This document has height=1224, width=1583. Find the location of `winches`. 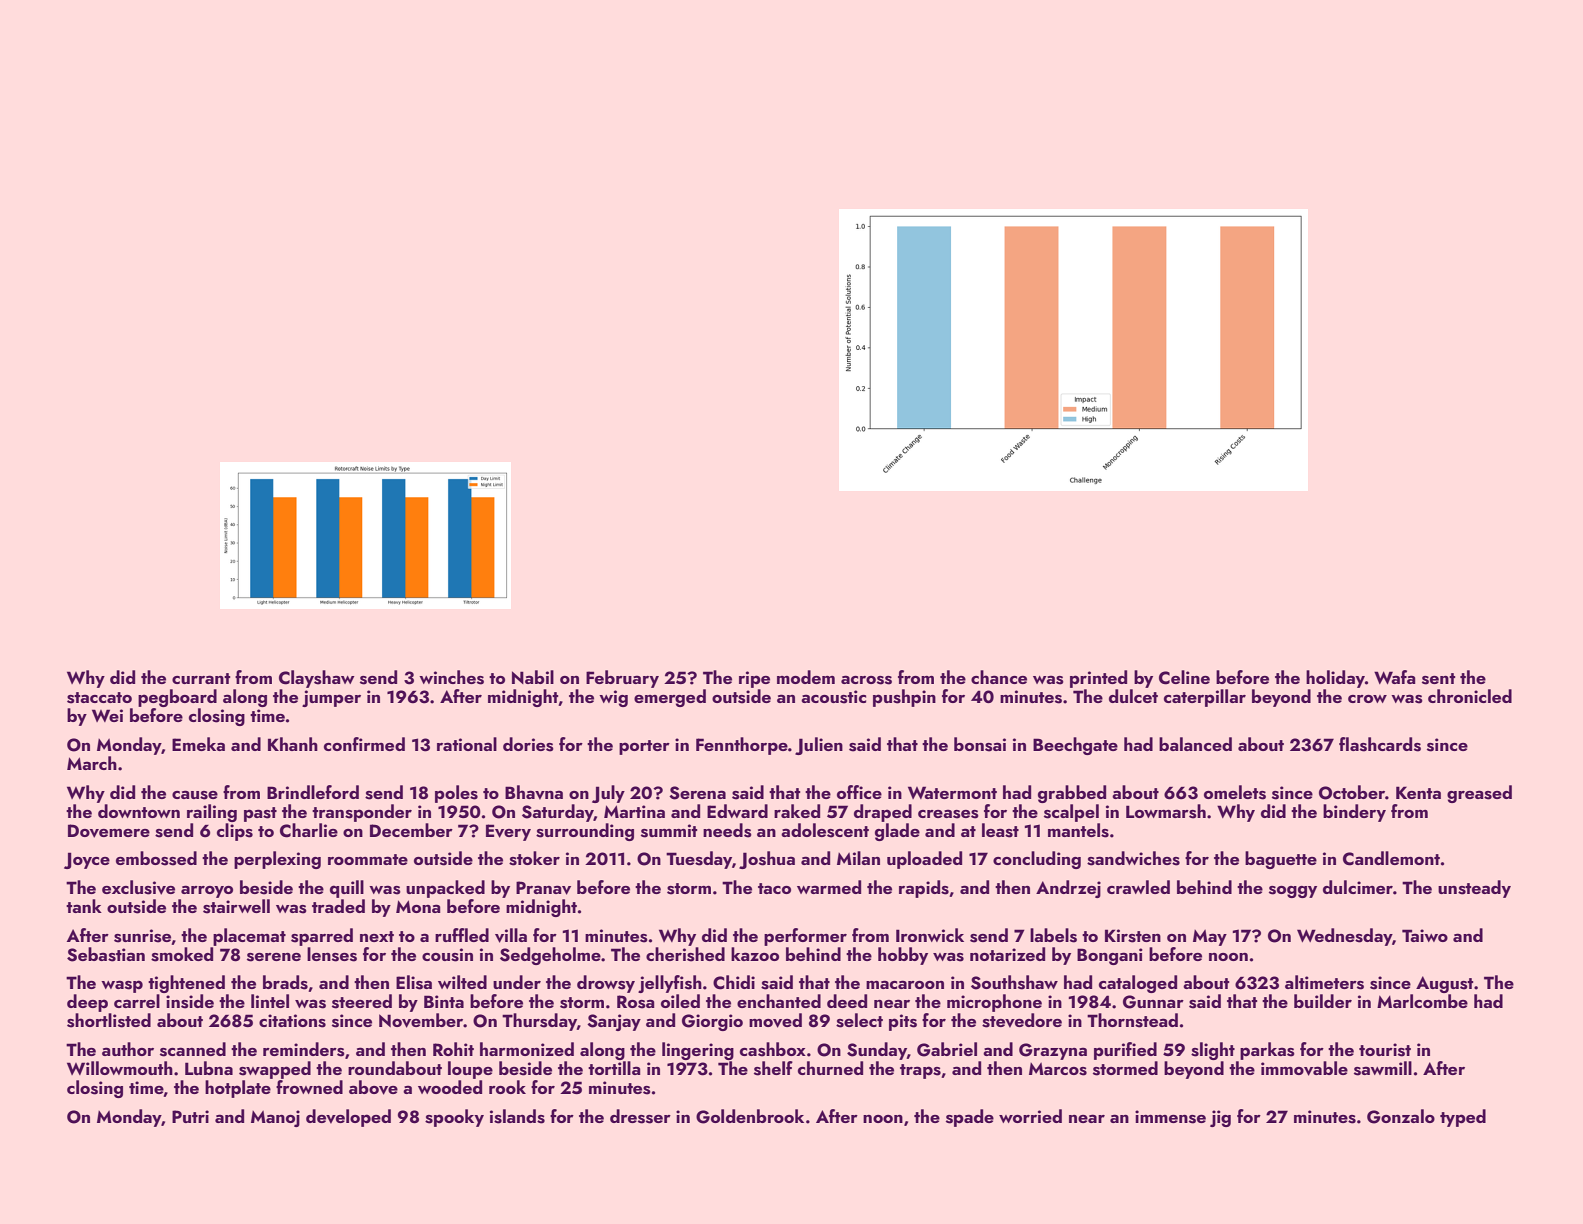

winches is located at coordinates (451, 677).
